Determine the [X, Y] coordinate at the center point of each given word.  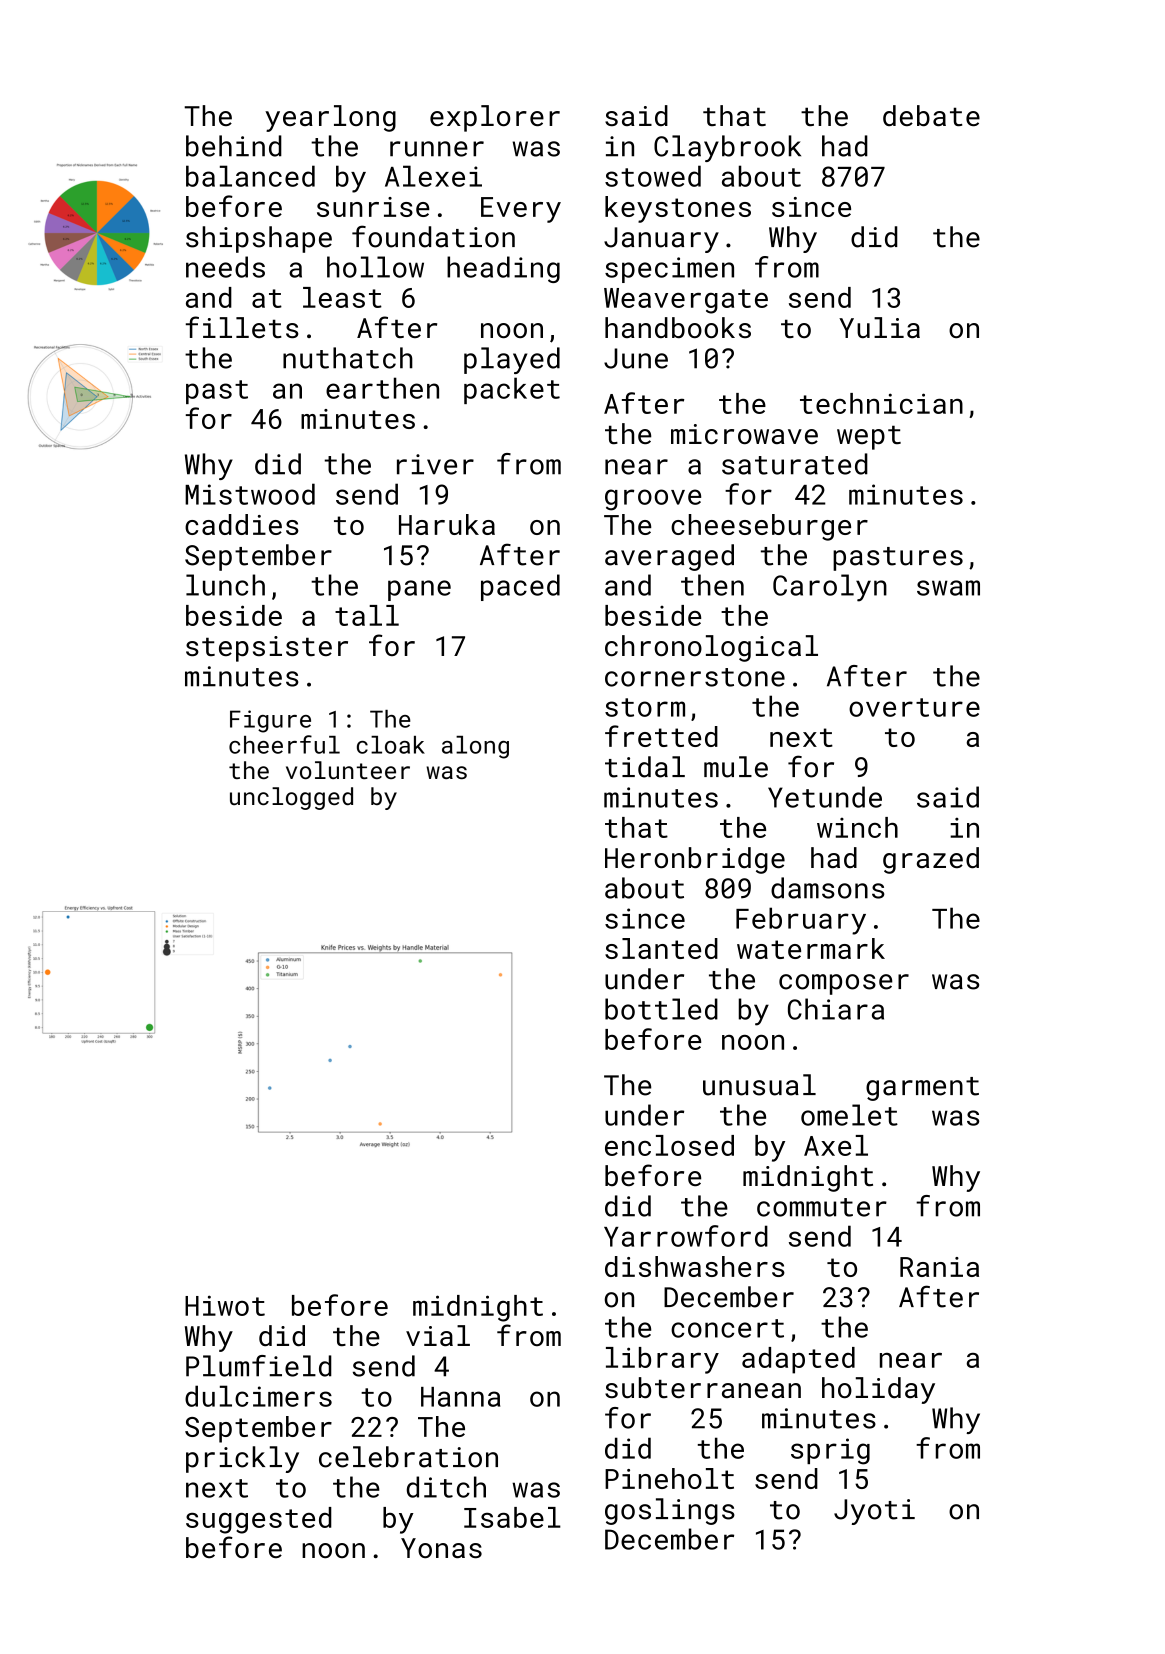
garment [922, 1089]
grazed [931, 860]
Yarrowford [686, 1236]
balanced [250, 176]
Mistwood [250, 494]
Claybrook [727, 148]
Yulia [879, 327]
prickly [242, 1459]
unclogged [291, 798]
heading [503, 269]
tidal [645, 767]
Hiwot [225, 1305]
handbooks [678, 327]
